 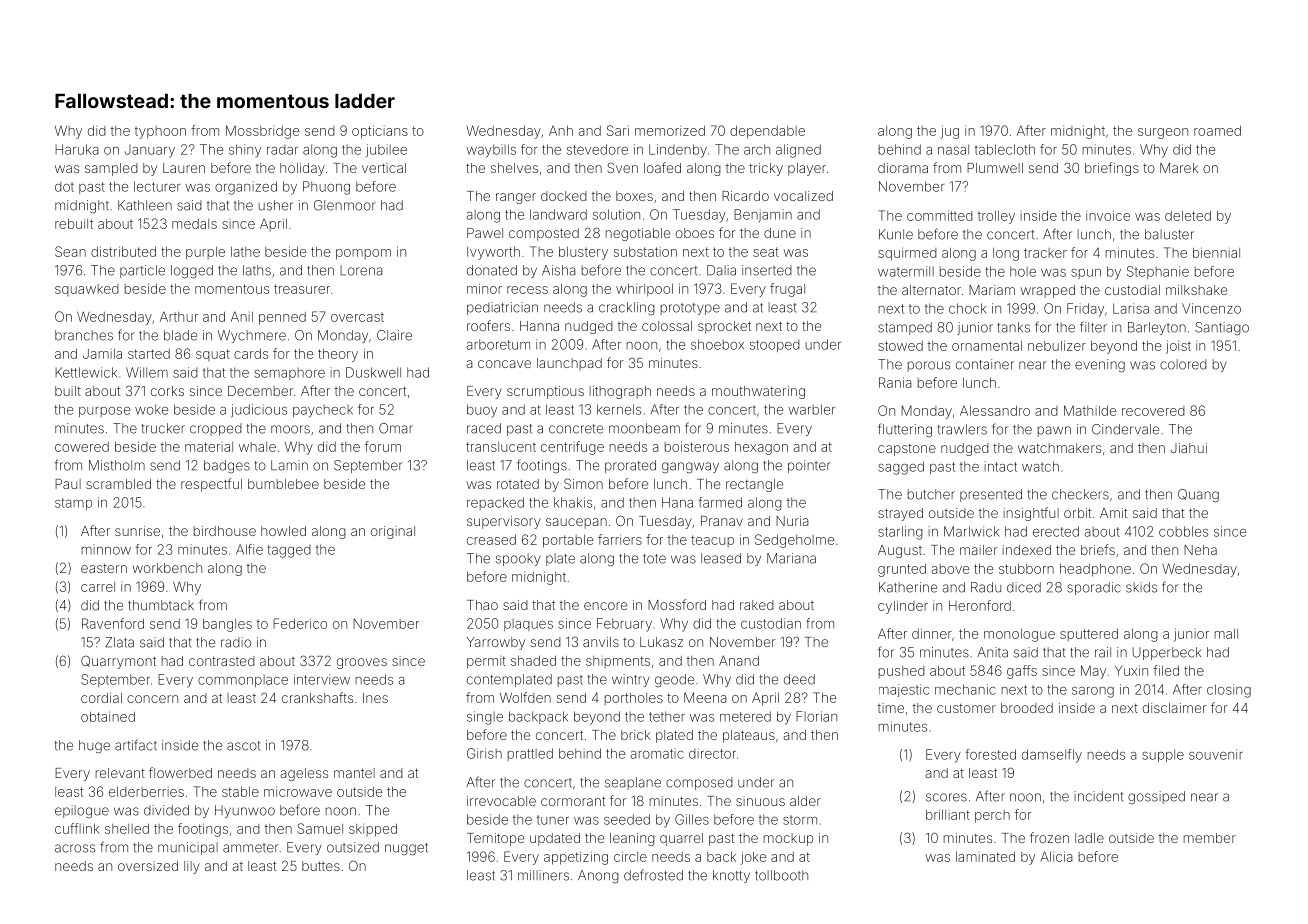 What do you see at coordinates (1157, 328) in the page?
I see `Barleyton` at bounding box center [1157, 328].
